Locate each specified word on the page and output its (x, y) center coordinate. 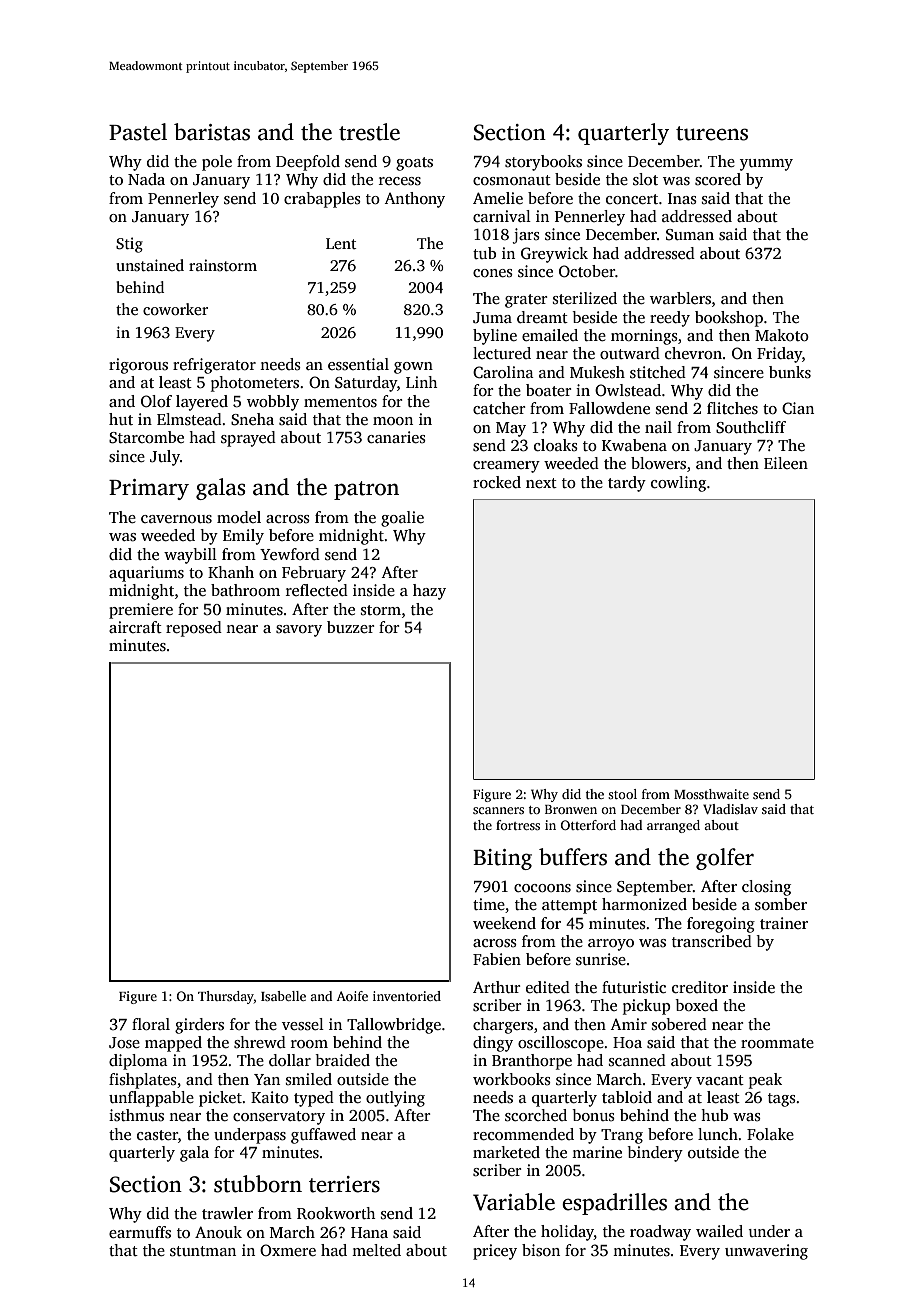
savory (299, 631)
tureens (712, 133)
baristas (212, 132)
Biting (502, 859)
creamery (506, 467)
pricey (495, 1252)
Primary (149, 489)
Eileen (786, 463)
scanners (498, 810)
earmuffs (140, 1232)
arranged (673, 826)
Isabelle (283, 996)
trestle (369, 132)
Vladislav (730, 809)
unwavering (766, 1252)
